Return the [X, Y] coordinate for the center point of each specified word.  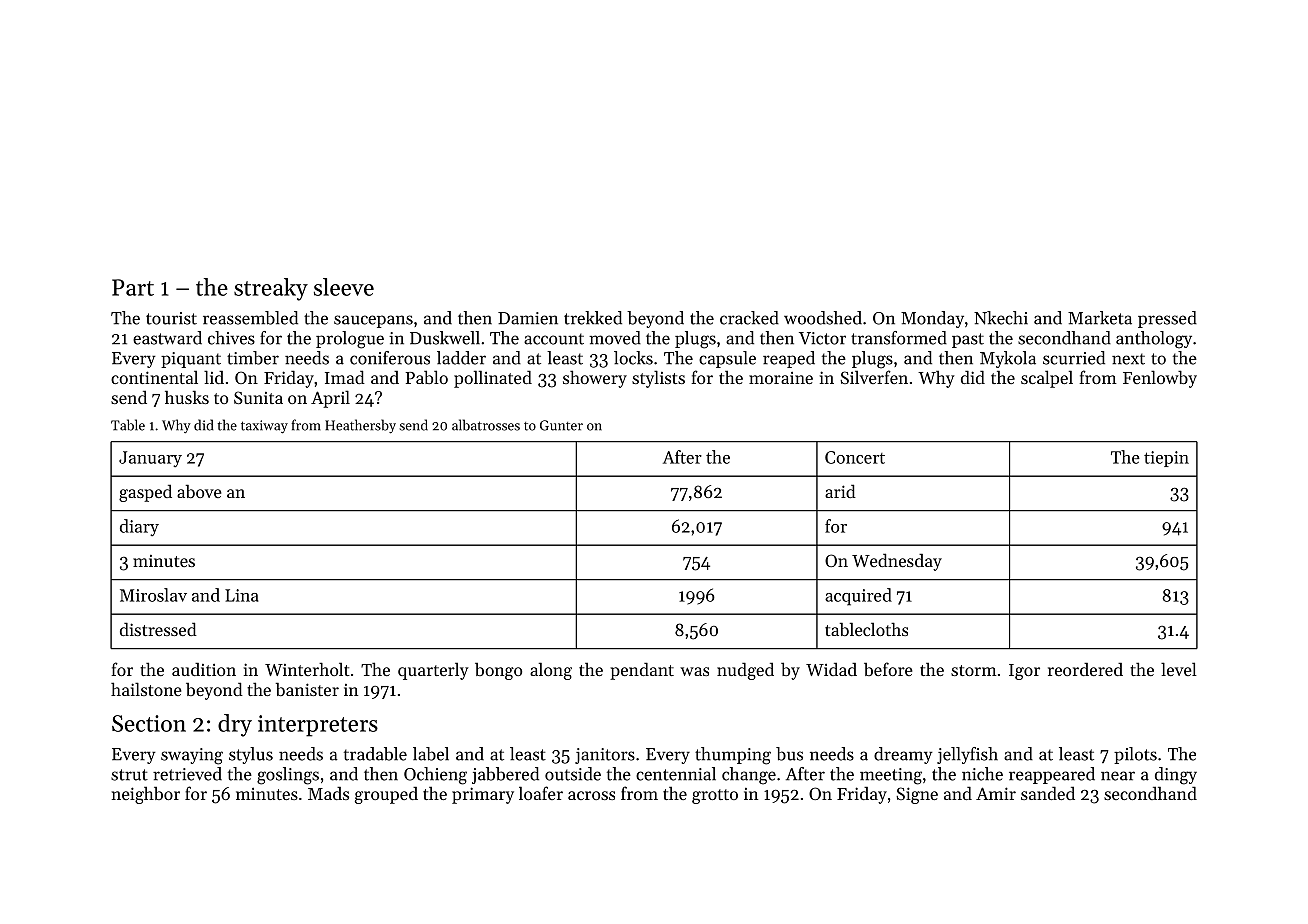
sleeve [344, 287]
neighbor [146, 795]
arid [840, 491]
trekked [593, 318]
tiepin [1166, 459]
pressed [1167, 319]
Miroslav [153, 595]
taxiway [264, 427]
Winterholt [307, 669]
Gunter [561, 425]
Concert [855, 457]
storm [974, 670]
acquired [858, 597]
